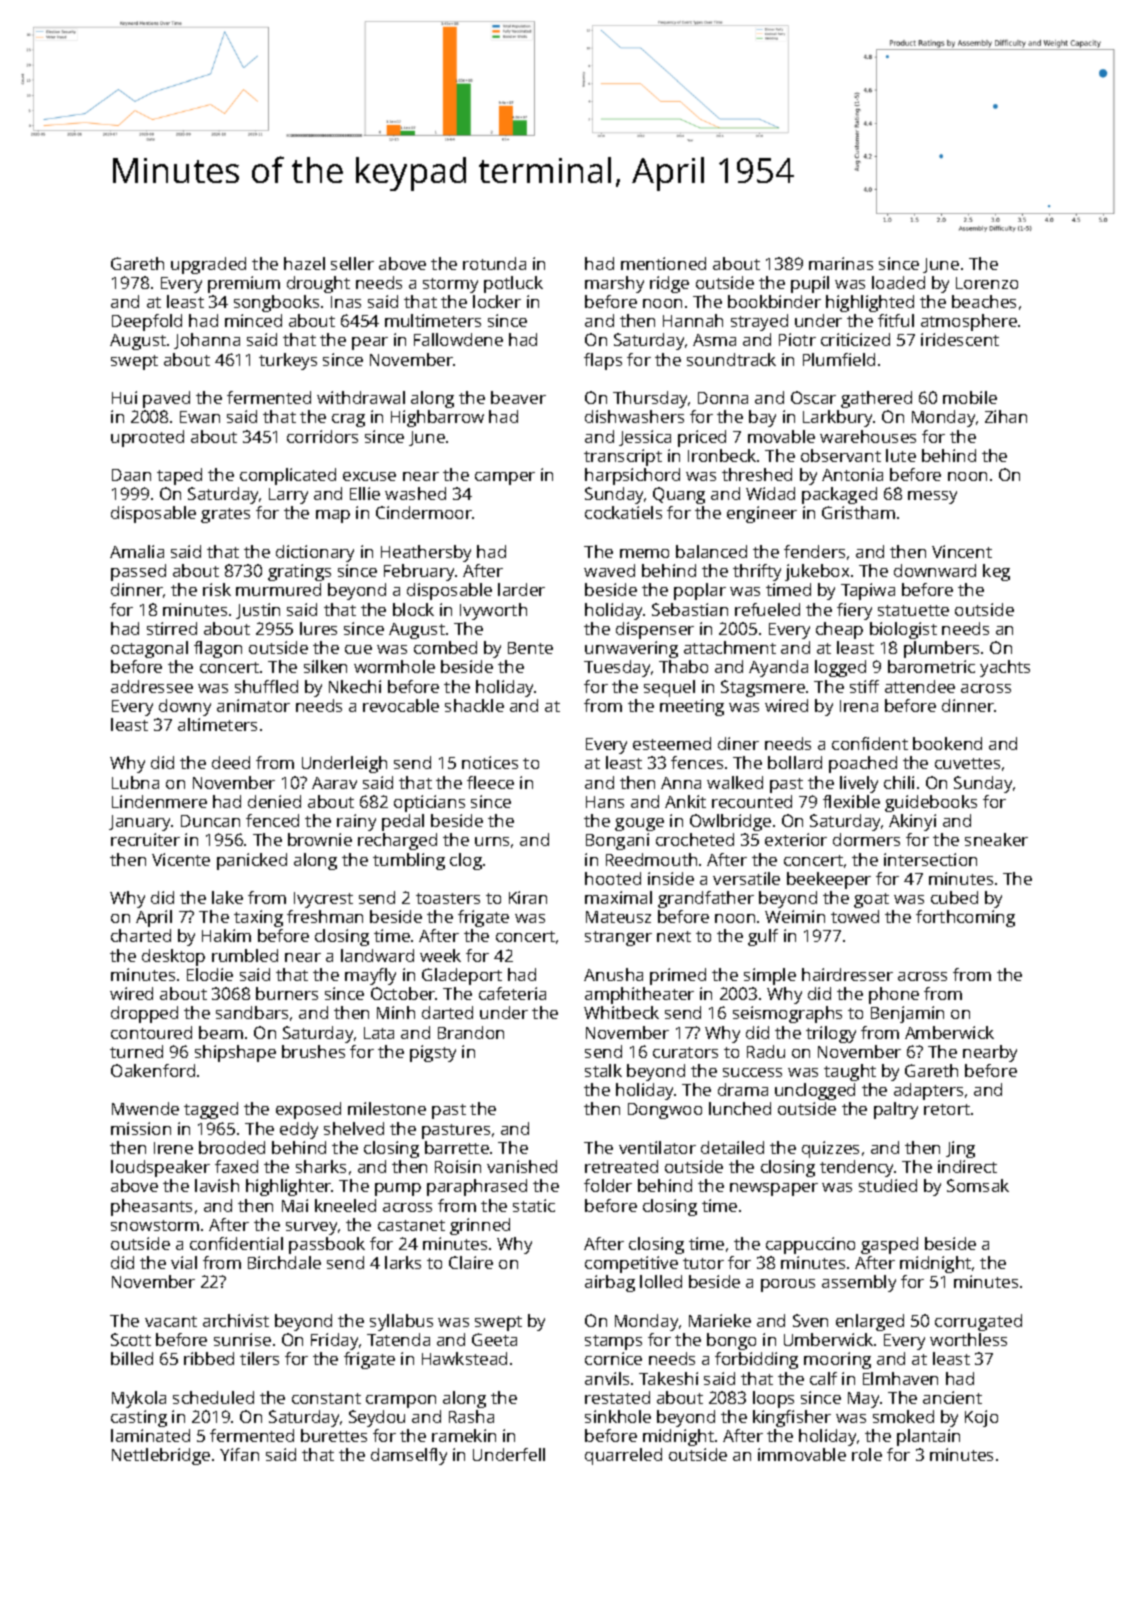  What do you see at coordinates (850, 1072) in the image?
I see `taught` at bounding box center [850, 1072].
